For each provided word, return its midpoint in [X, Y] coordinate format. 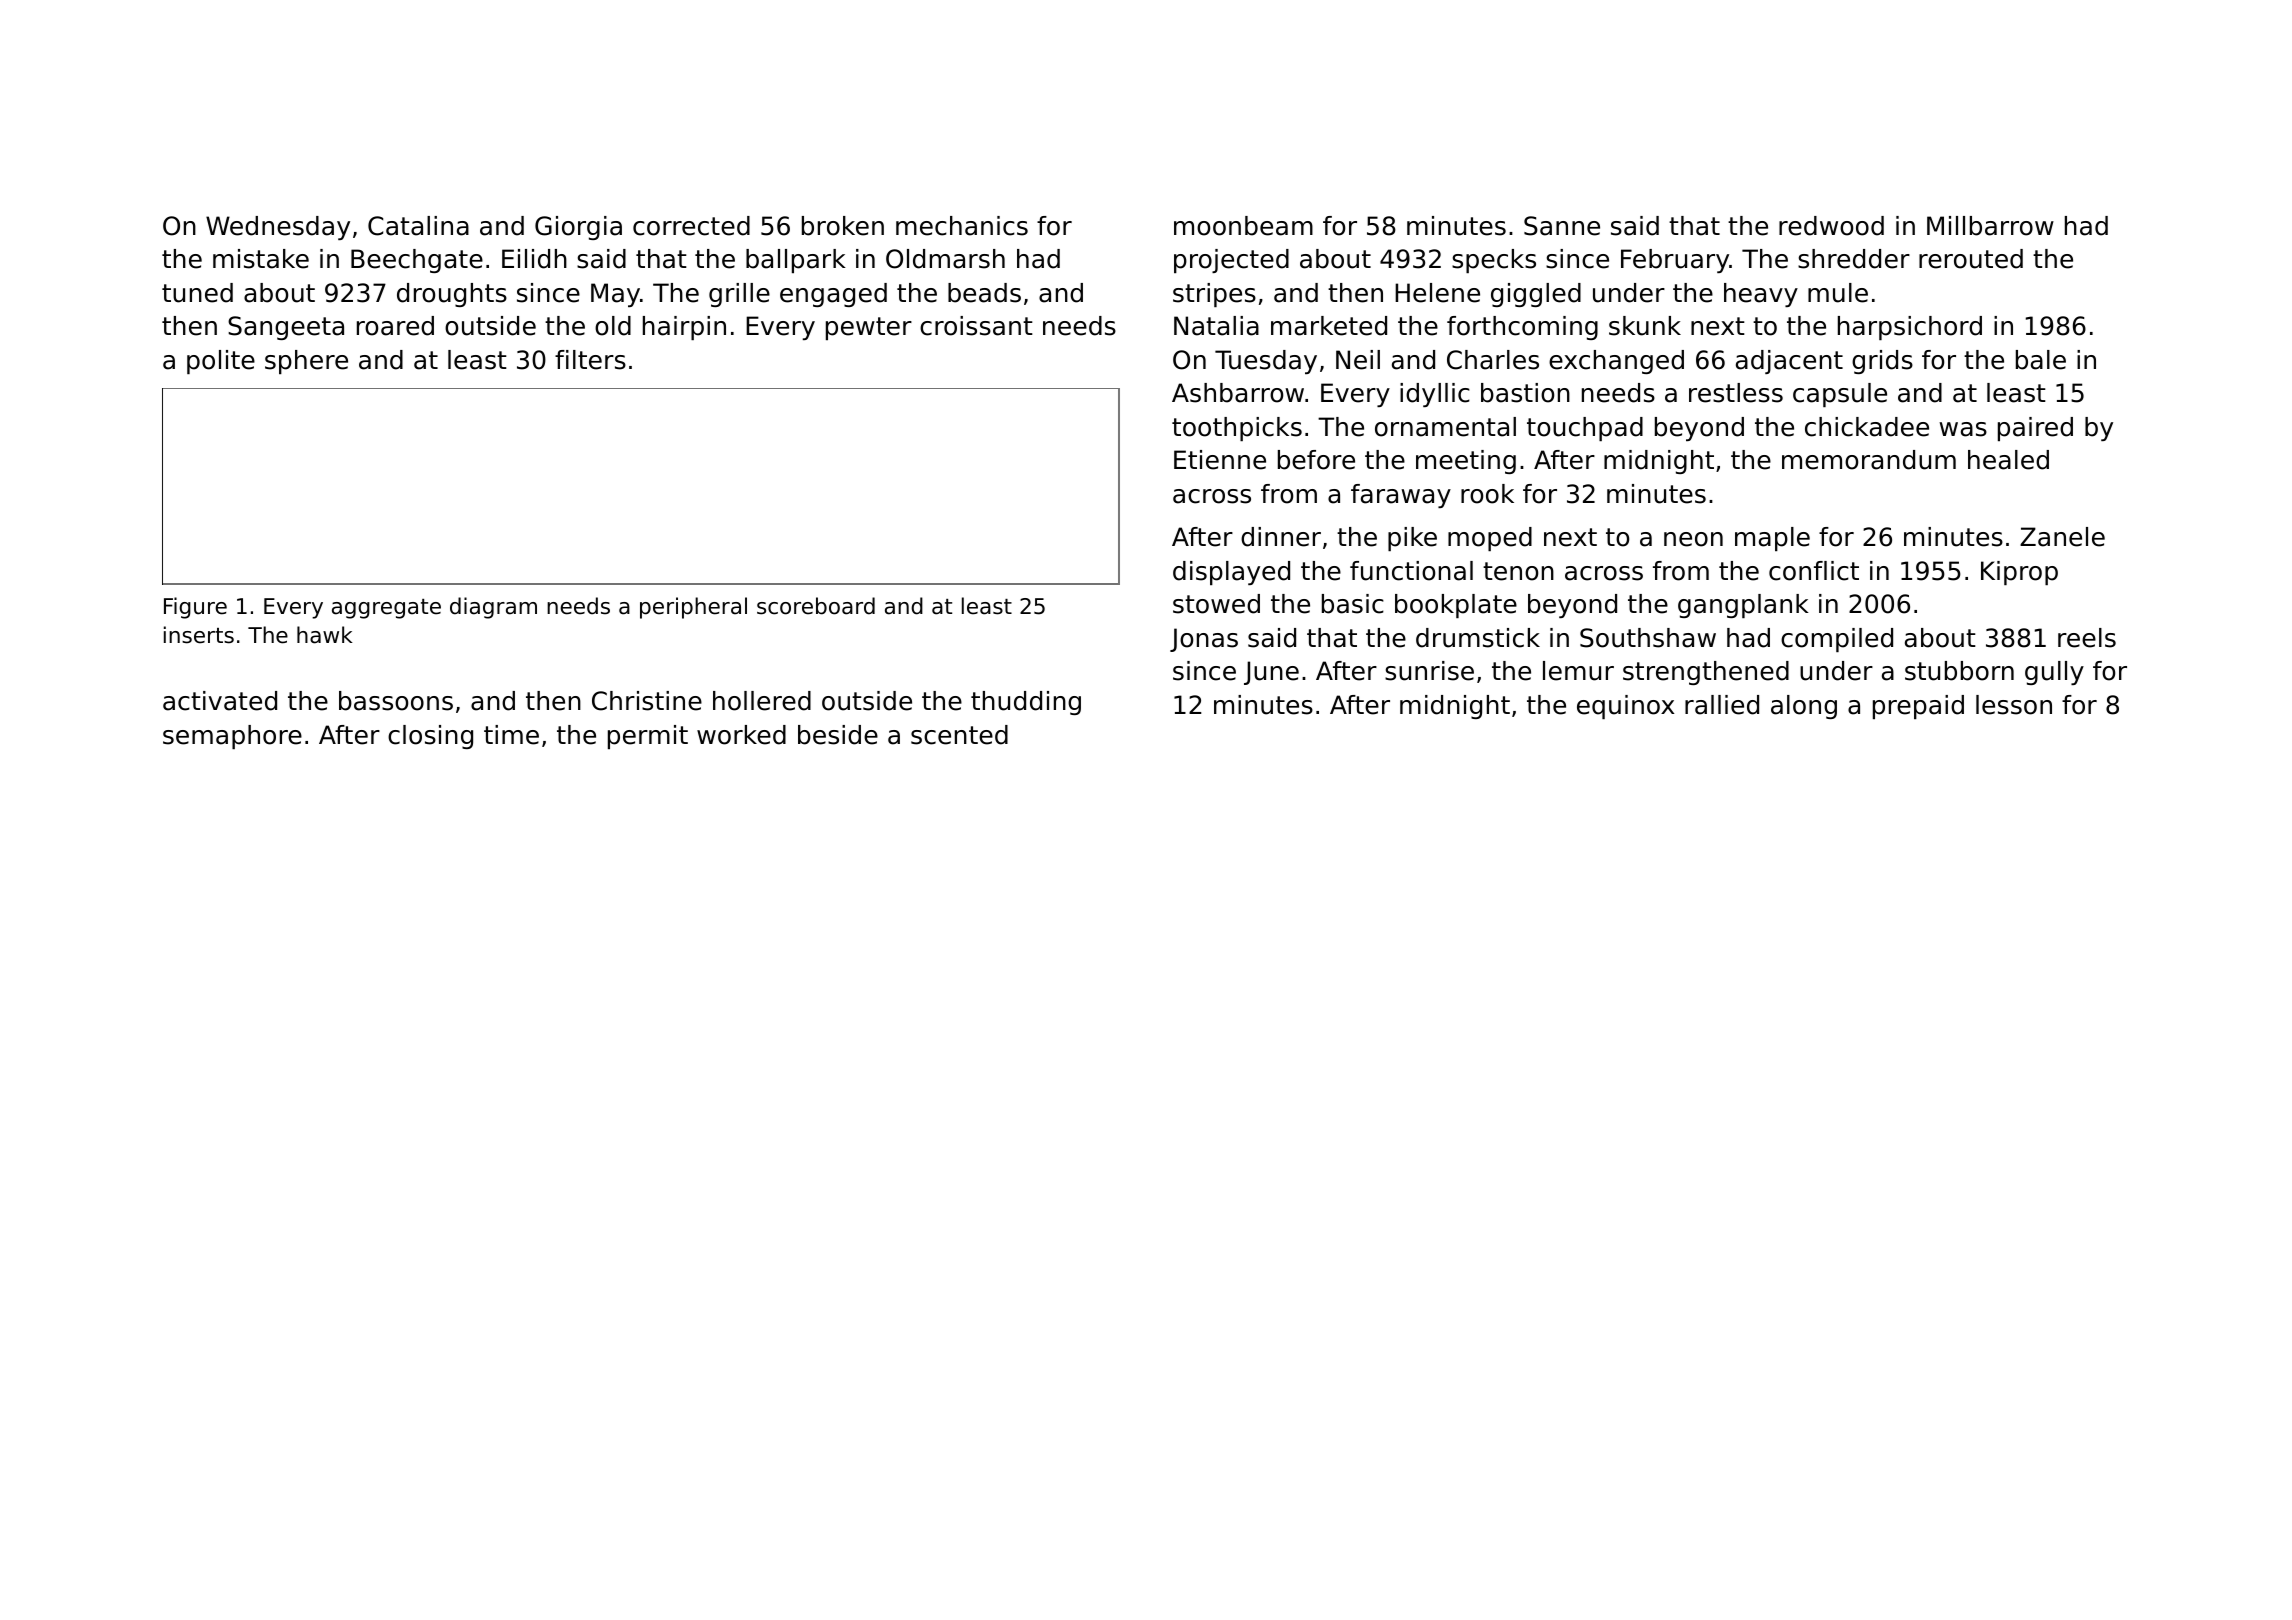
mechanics [962, 226]
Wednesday [278, 228]
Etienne [1220, 460]
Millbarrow [1990, 226]
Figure [195, 608]
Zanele [2062, 537]
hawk [325, 635]
